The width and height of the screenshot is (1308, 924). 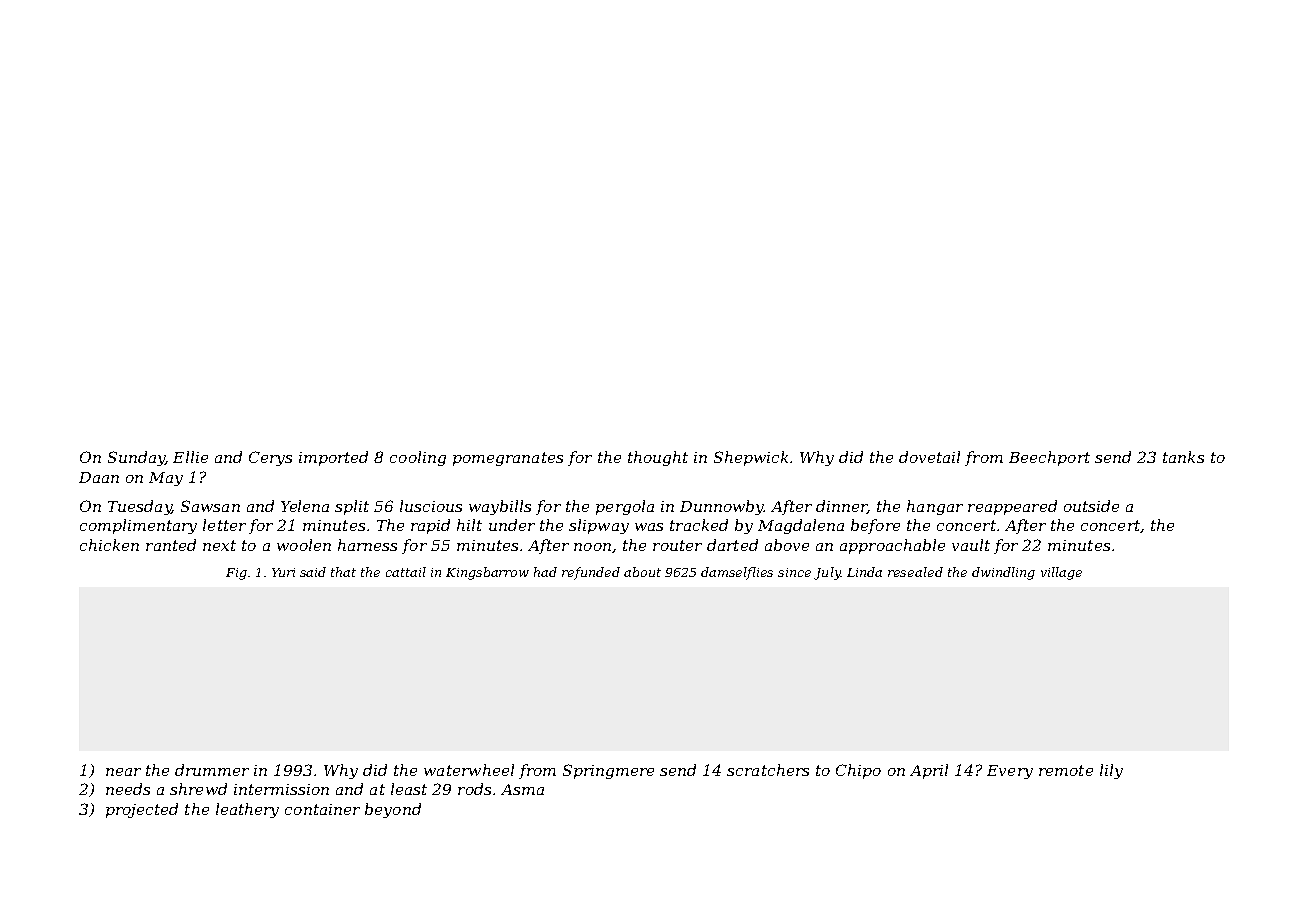 I want to click on Beechport, so click(x=1049, y=458).
